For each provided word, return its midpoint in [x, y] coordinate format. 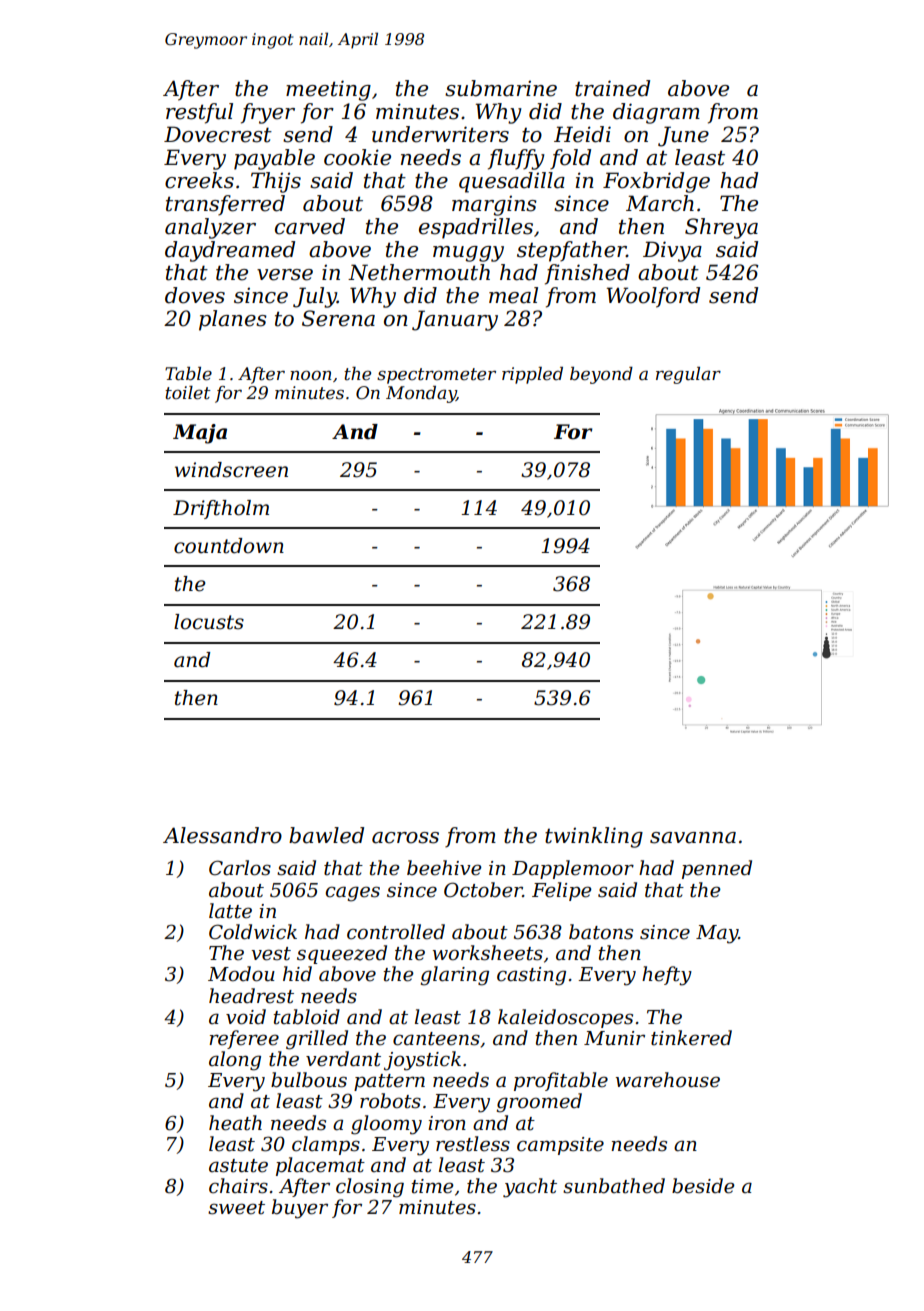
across [405, 838]
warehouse [668, 1080]
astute [238, 1166]
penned [717, 869]
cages [352, 894]
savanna [693, 838]
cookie [357, 157]
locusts [209, 622]
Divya [672, 251]
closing [370, 1188]
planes [233, 320]
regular [688, 375]
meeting [328, 90]
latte [230, 911]
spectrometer [436, 376]
